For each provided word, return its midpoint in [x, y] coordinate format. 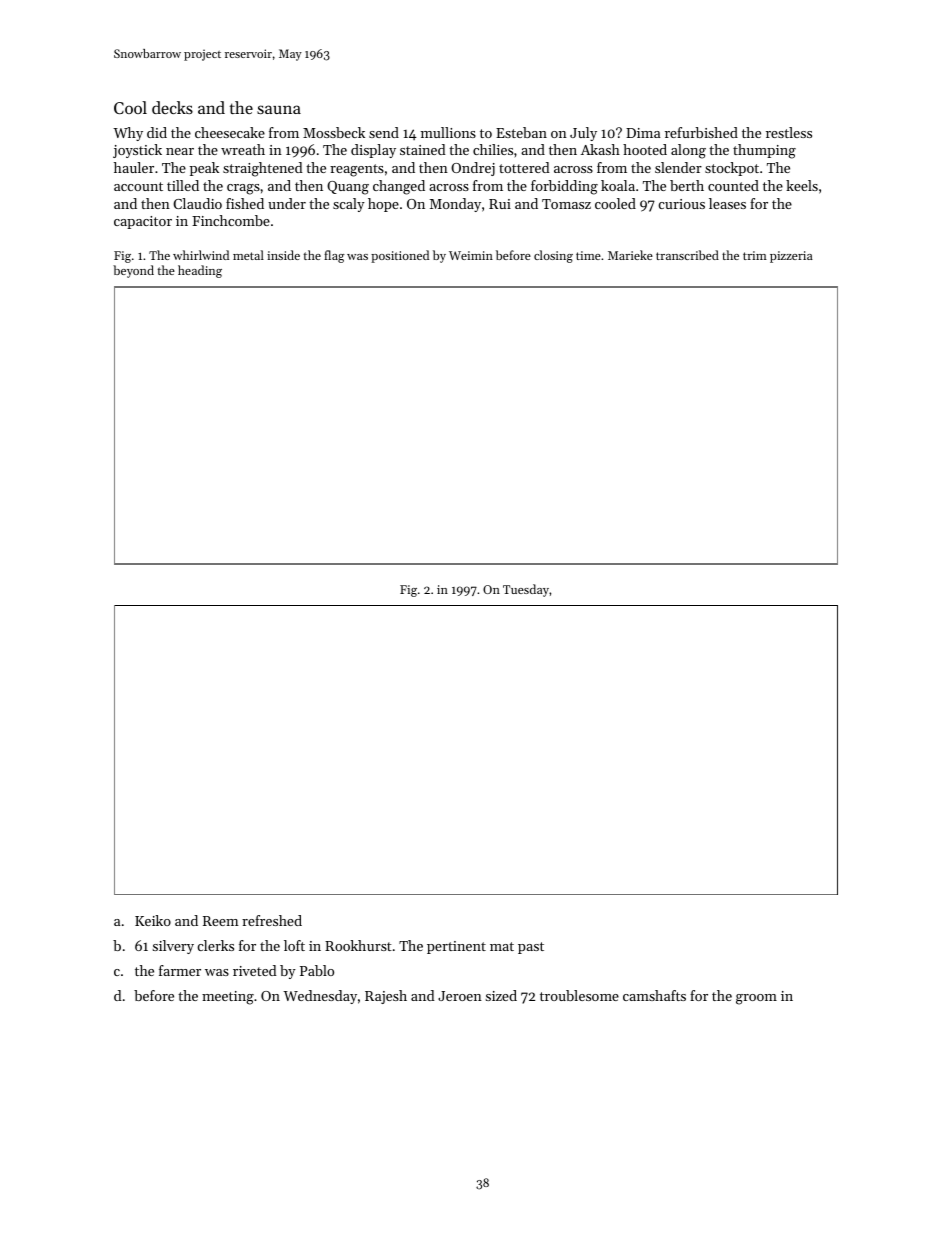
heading [200, 271]
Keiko [153, 920]
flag [334, 256]
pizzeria [791, 257]
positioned [400, 256]
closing [553, 256]
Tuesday [526, 590]
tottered [524, 167]
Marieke [630, 255]
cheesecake [230, 132]
